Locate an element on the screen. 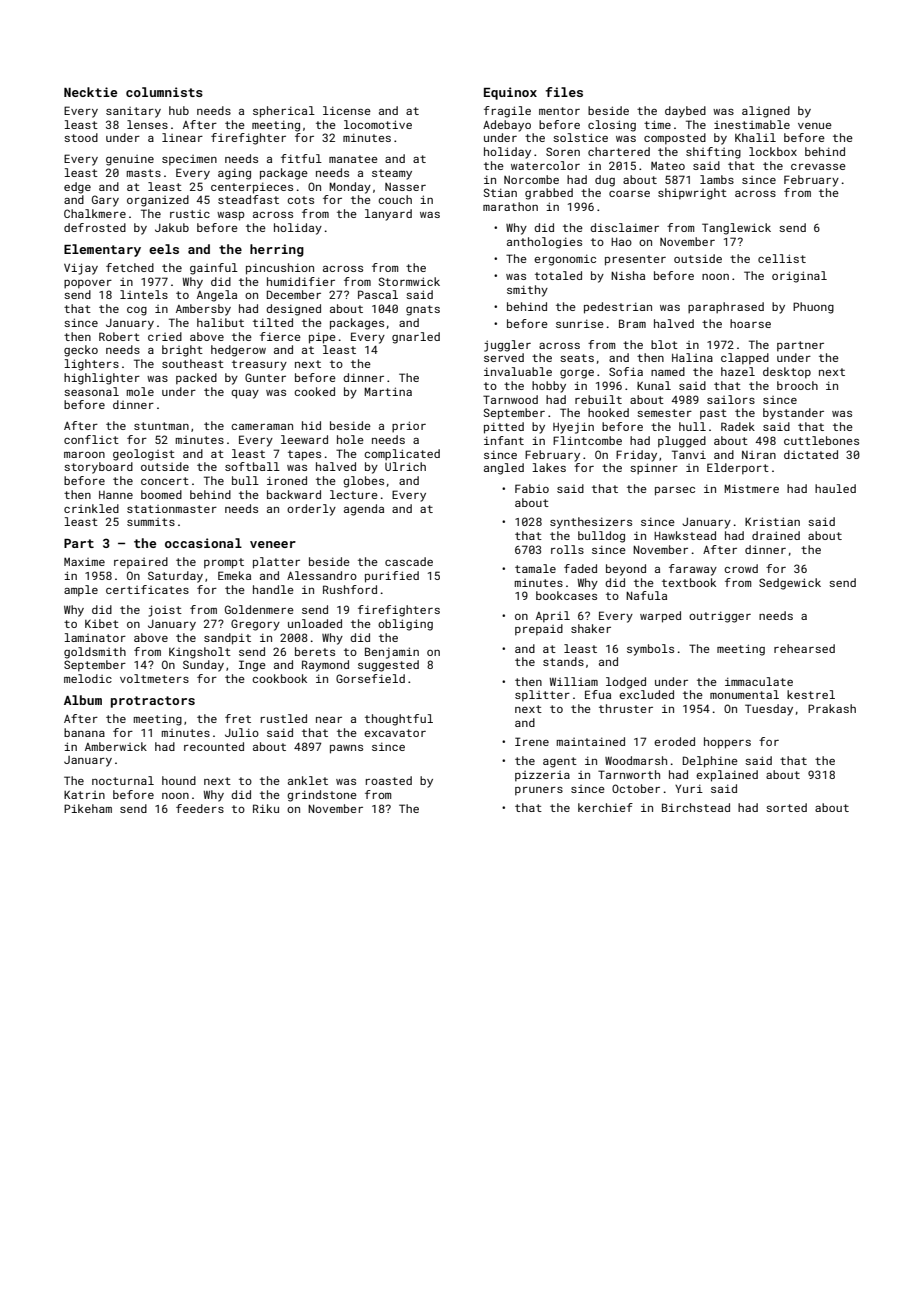 The height and width of the screenshot is (1308, 924). splitter is located at coordinates (542, 696).
